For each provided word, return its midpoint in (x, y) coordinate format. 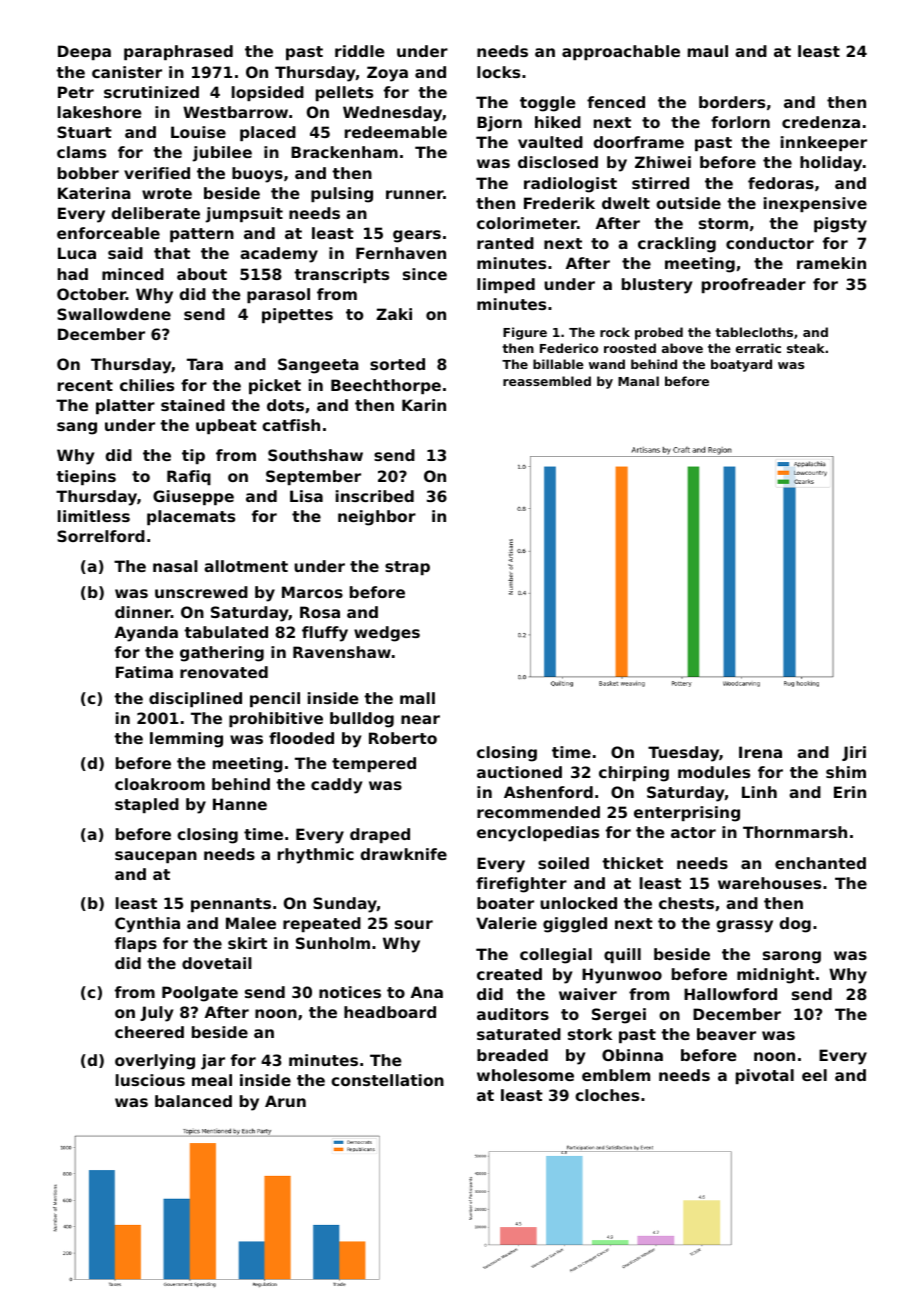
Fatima (144, 672)
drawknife (403, 854)
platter (125, 406)
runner (415, 194)
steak (806, 348)
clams (81, 152)
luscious (150, 1080)
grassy (744, 926)
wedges (387, 634)
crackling (677, 245)
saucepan (156, 857)
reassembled (547, 381)
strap (407, 568)
